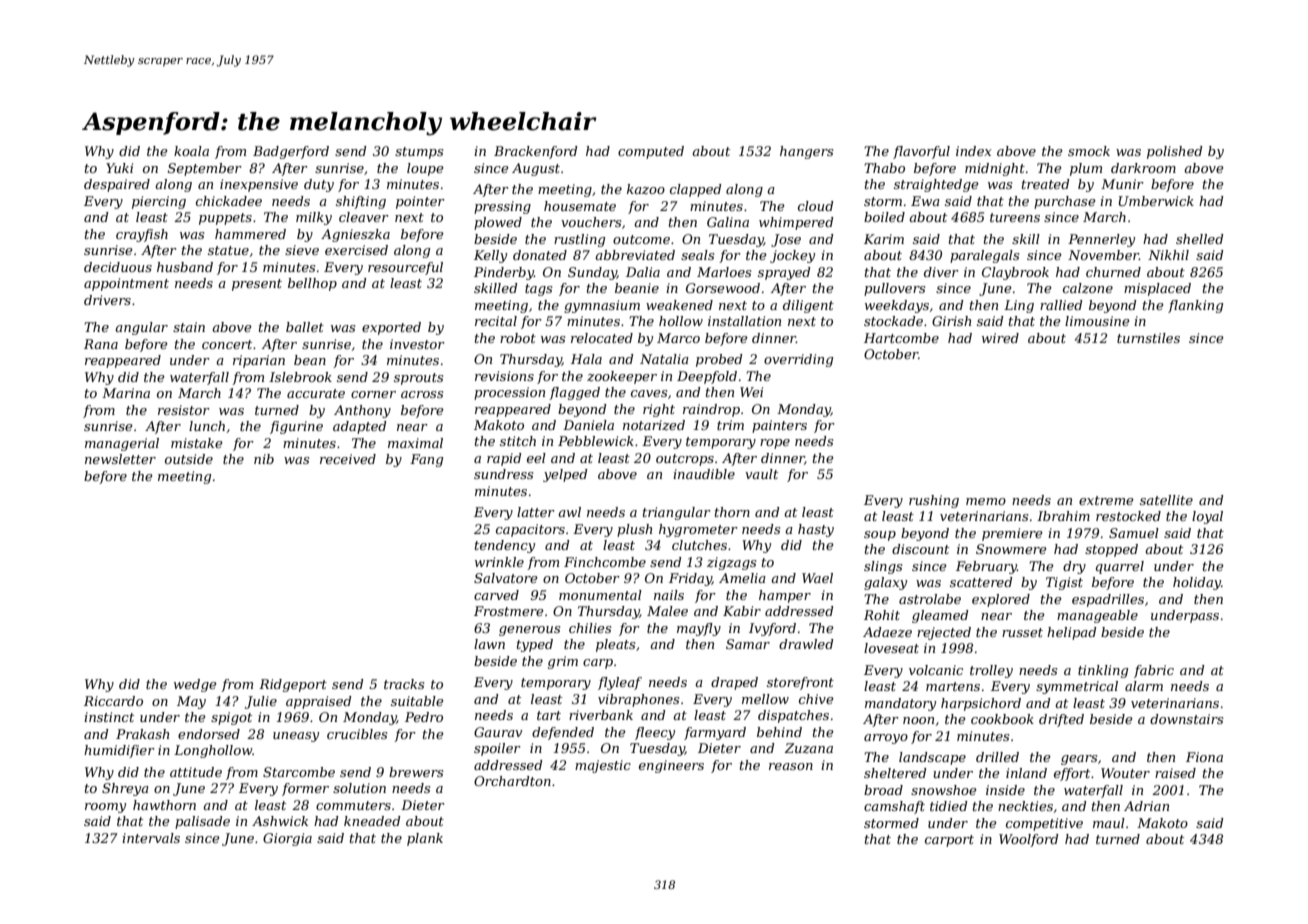 This screenshot has height=924, width=1308. What do you see at coordinates (312, 284) in the screenshot?
I see `bellhop` at bounding box center [312, 284].
